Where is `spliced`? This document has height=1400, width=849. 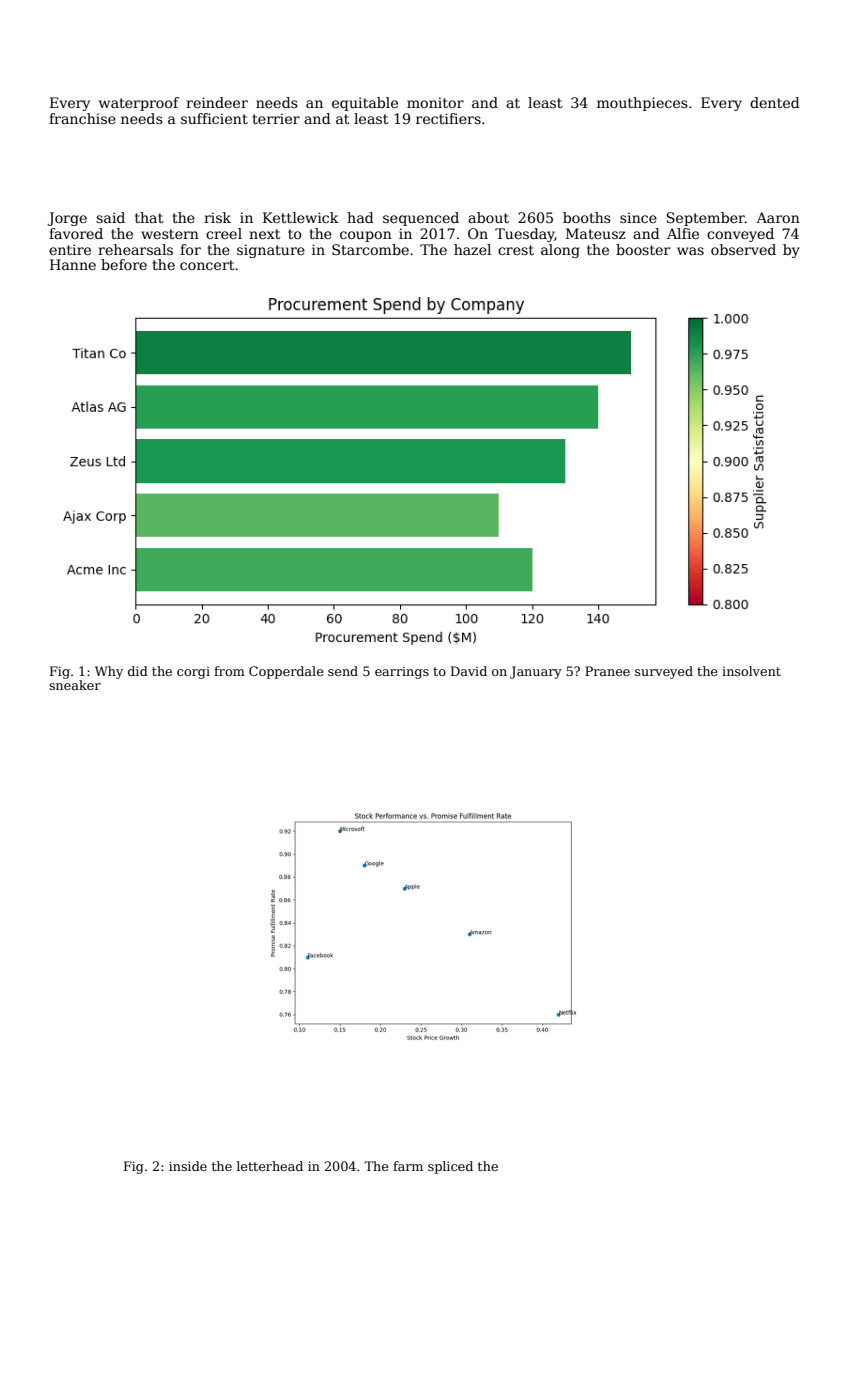 spliced is located at coordinates (450, 1167).
